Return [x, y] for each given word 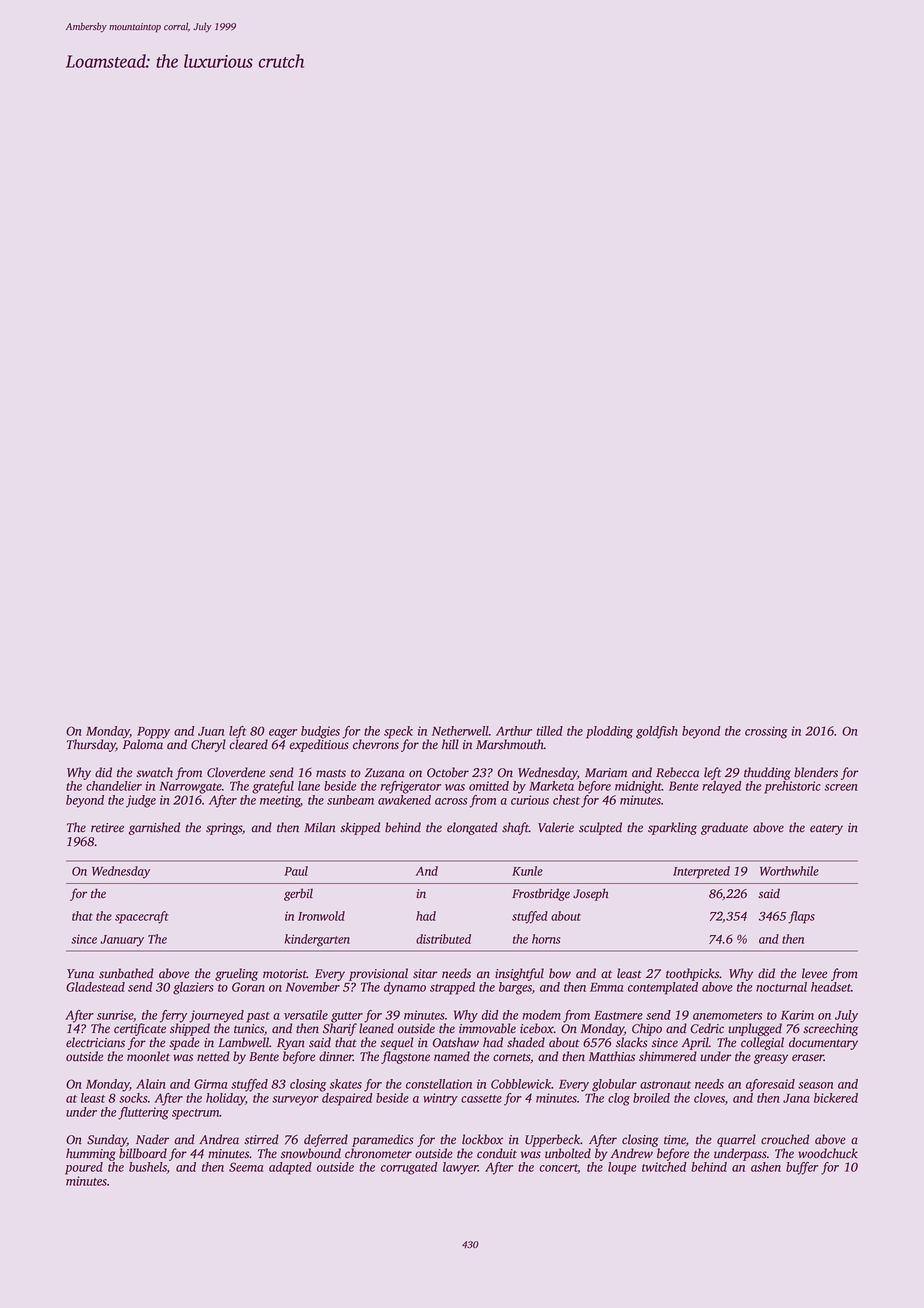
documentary [823, 1043]
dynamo [405, 988]
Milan [319, 827]
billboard [143, 1153]
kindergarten [317, 940]
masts [331, 773]
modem [541, 1015]
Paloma [143, 744]
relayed [721, 787]
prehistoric [792, 787]
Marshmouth [510, 744]
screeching [830, 1029]
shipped [190, 1029]
